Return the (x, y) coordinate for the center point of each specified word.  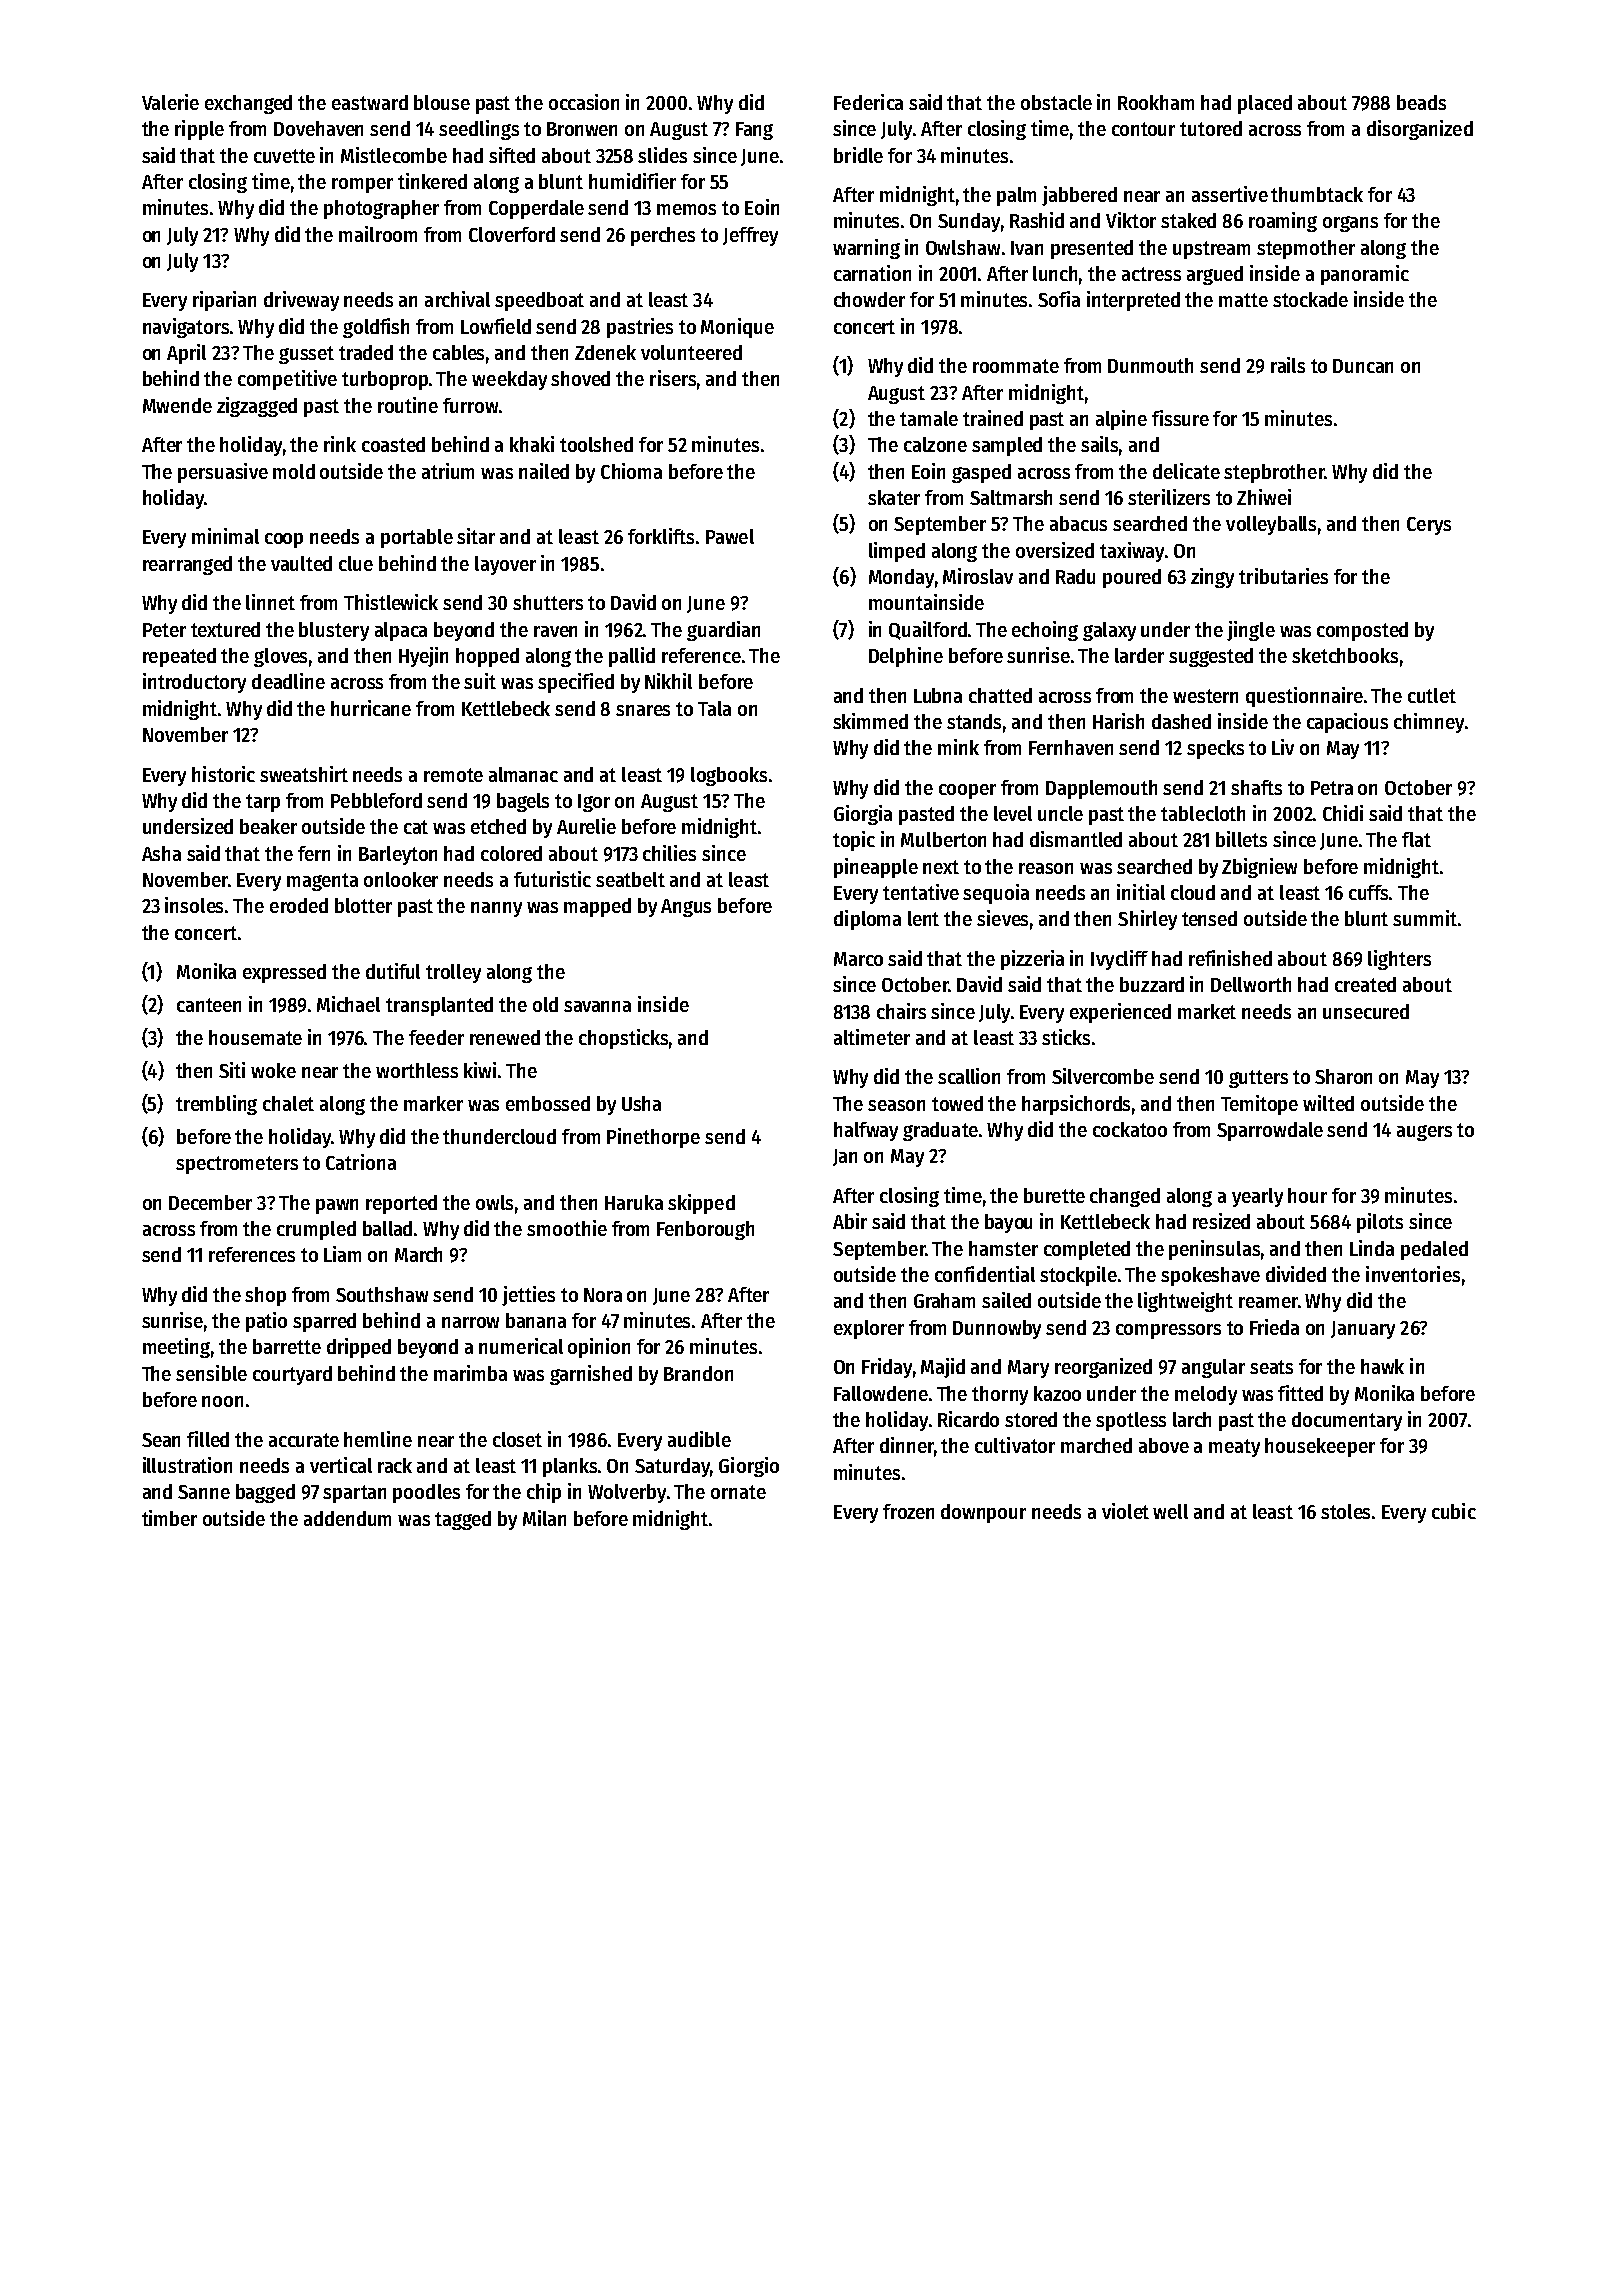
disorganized (1420, 130)
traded (366, 352)
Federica (868, 102)
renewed (505, 1037)
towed (957, 1103)
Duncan (1363, 366)
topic (854, 841)
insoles (194, 905)
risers (673, 378)
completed (1087, 1250)
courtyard (292, 1375)
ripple (199, 130)
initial (1141, 892)
